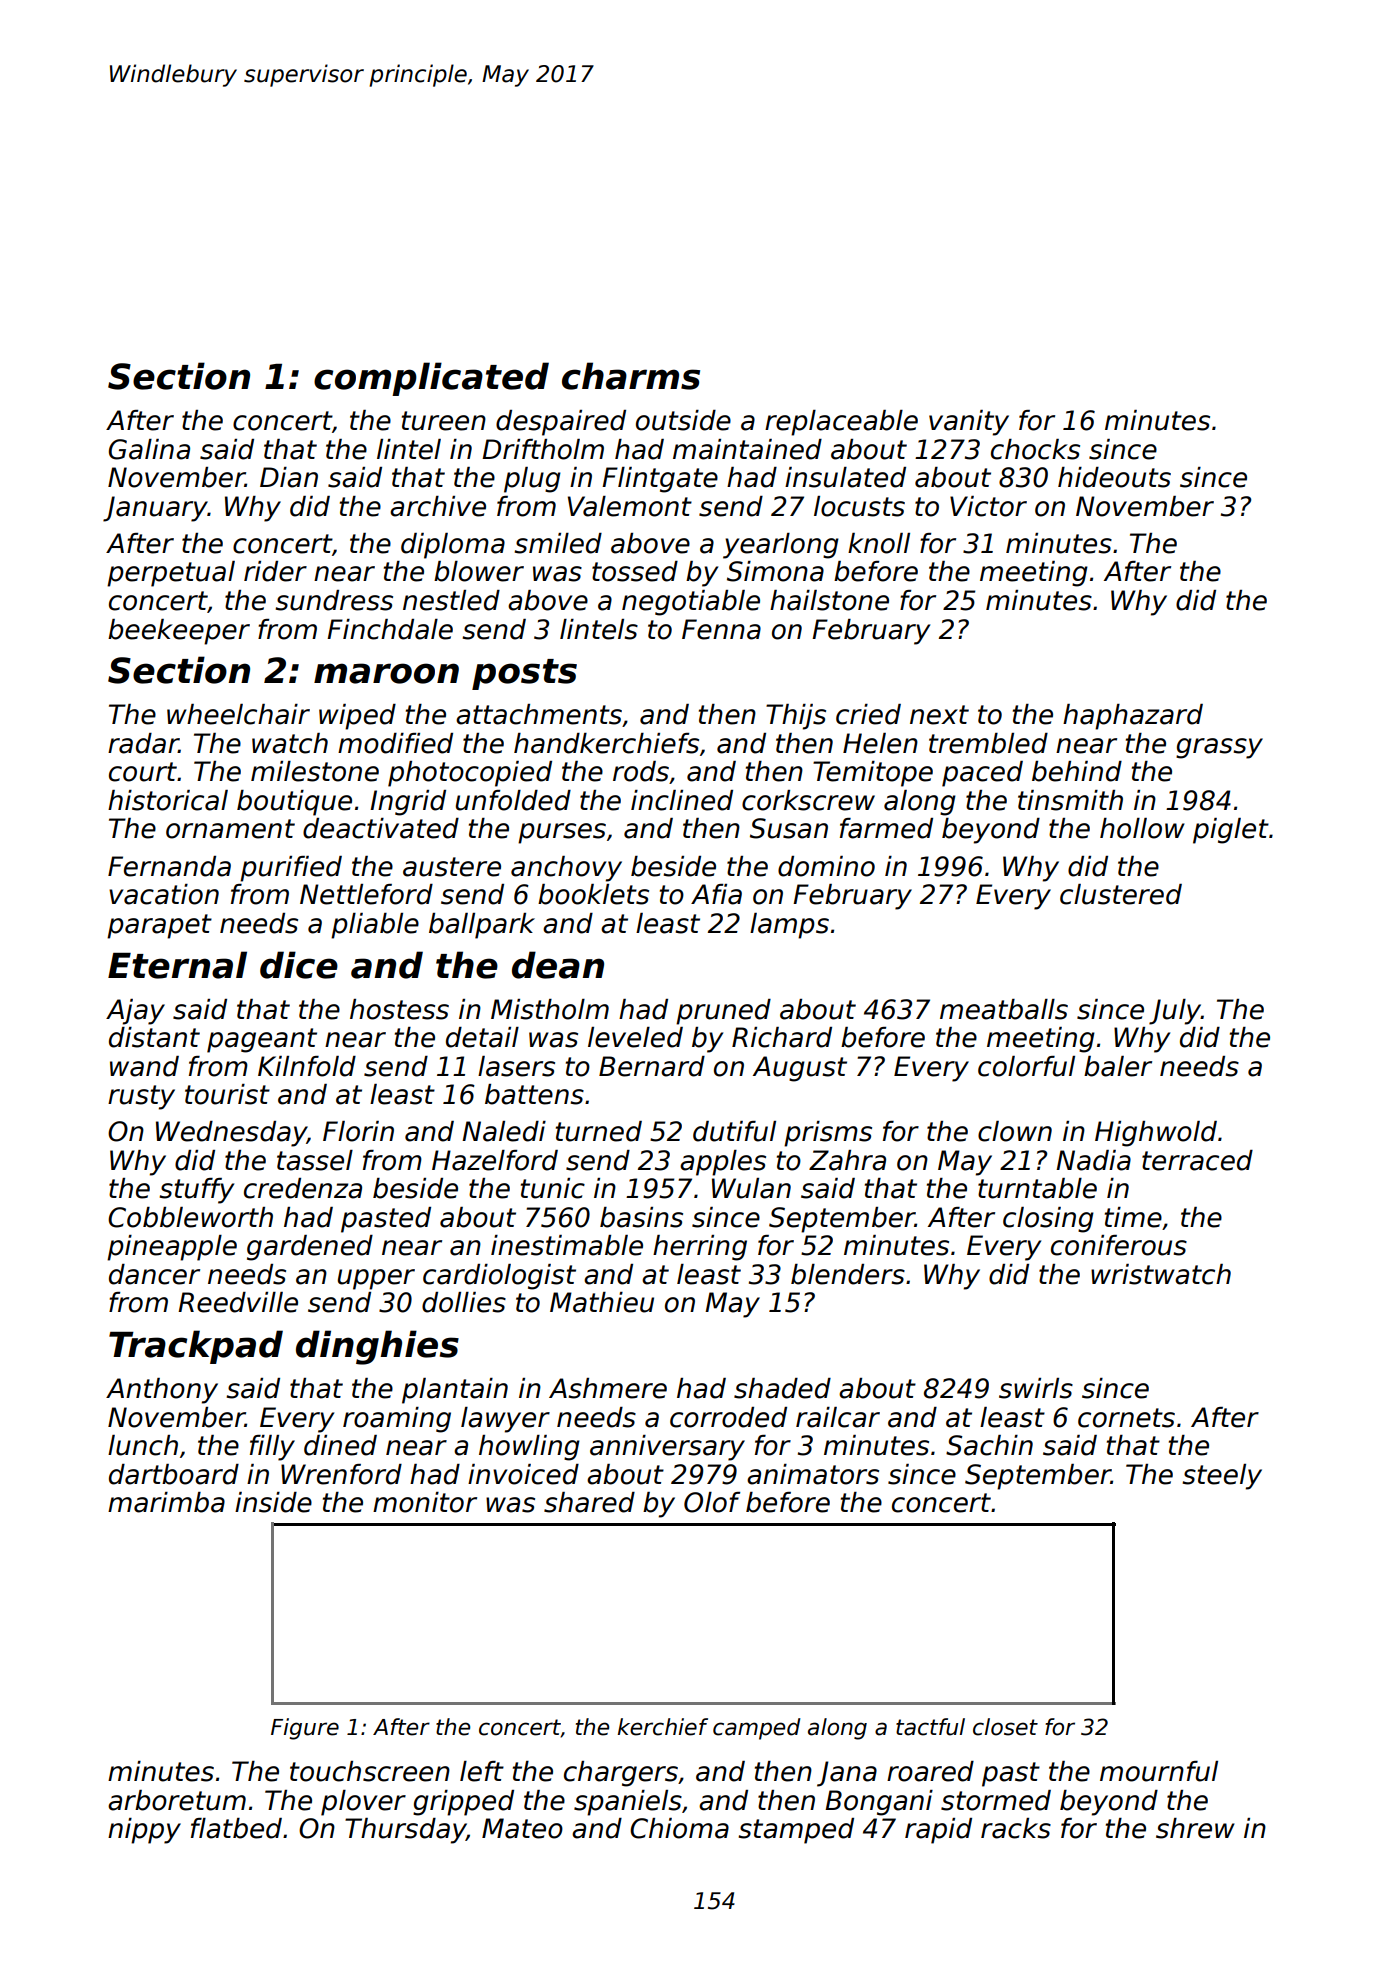  Describe the element at coordinates (1036, 1388) in the document. I see `swirls` at that location.
